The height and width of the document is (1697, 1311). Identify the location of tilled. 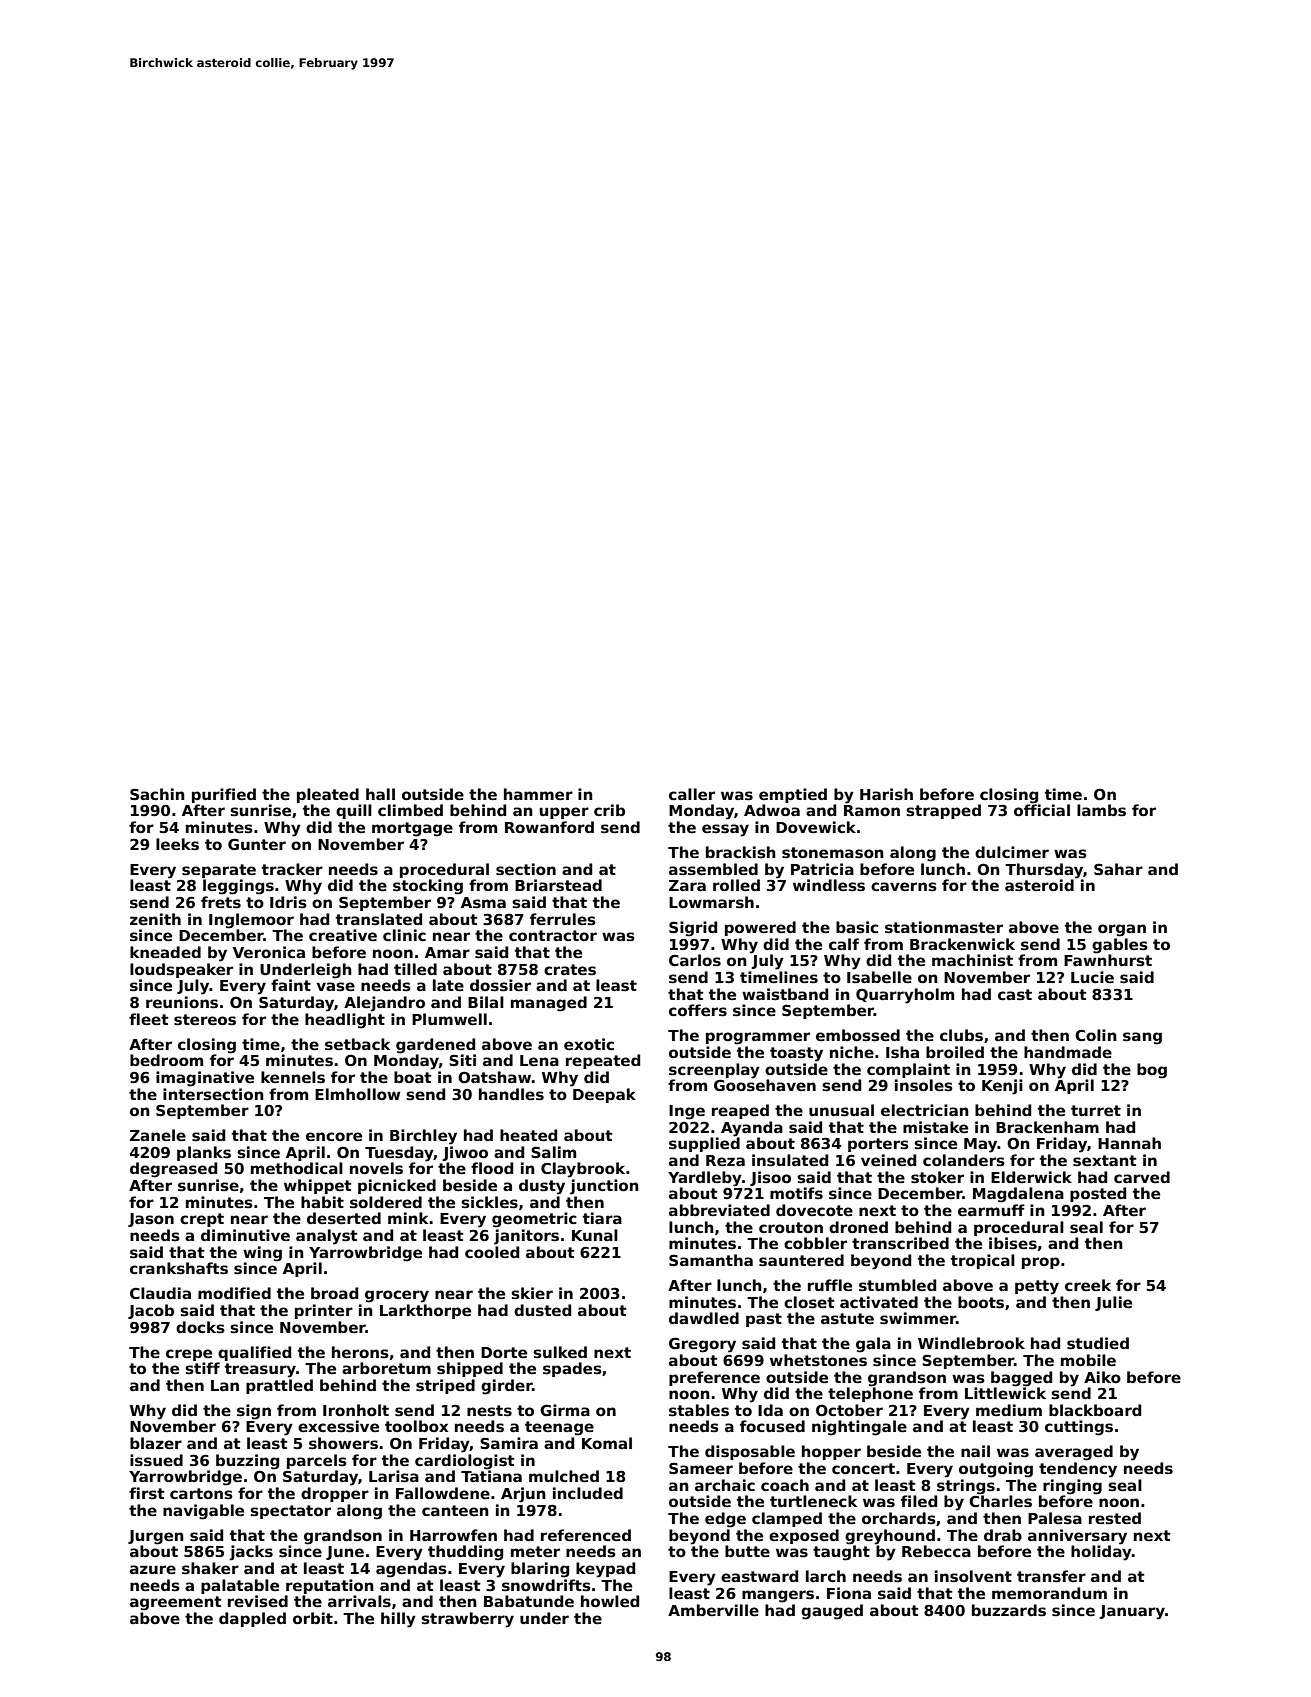
(415, 969).
